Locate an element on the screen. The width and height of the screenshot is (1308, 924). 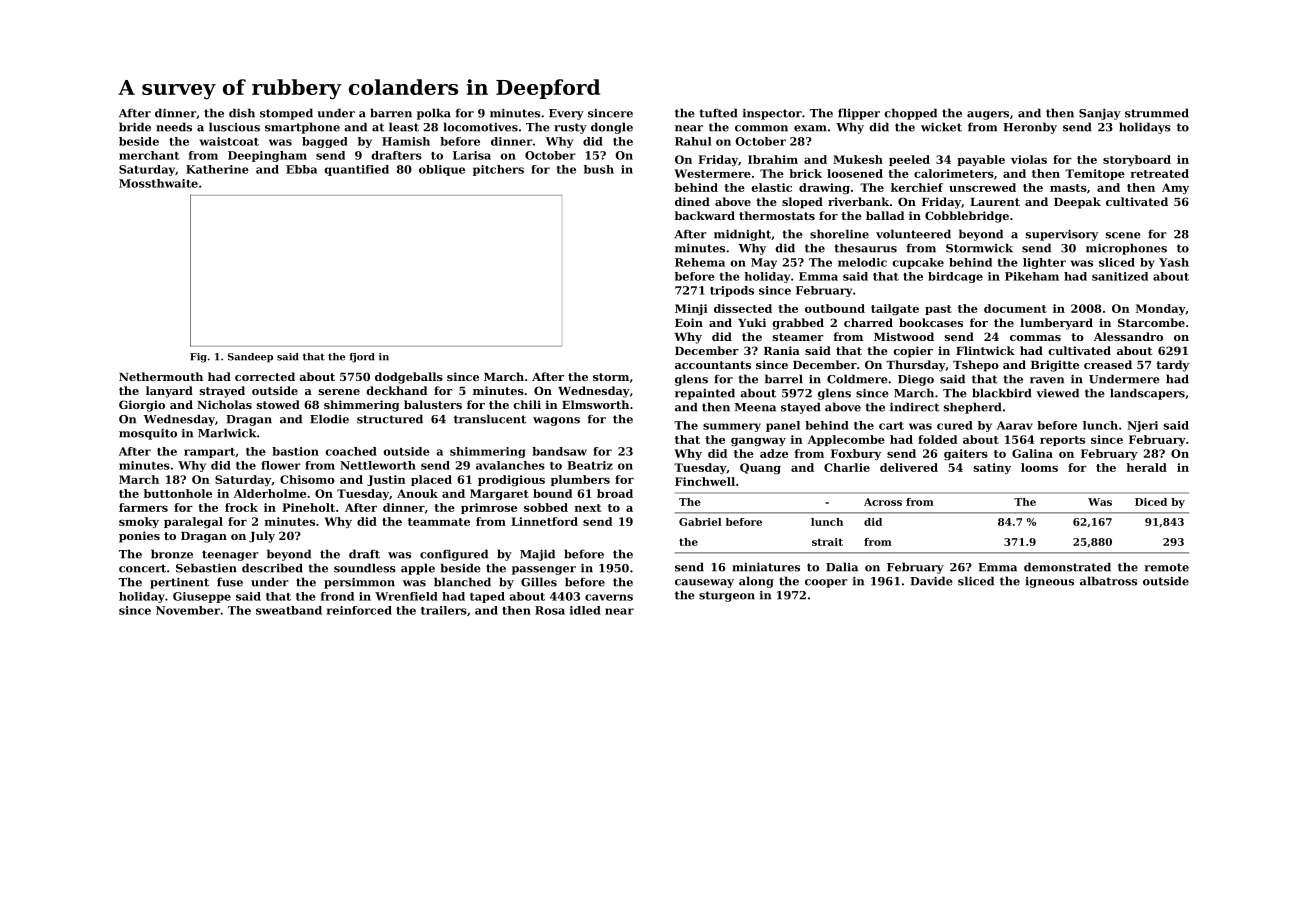
Sandeep is located at coordinates (250, 358).
